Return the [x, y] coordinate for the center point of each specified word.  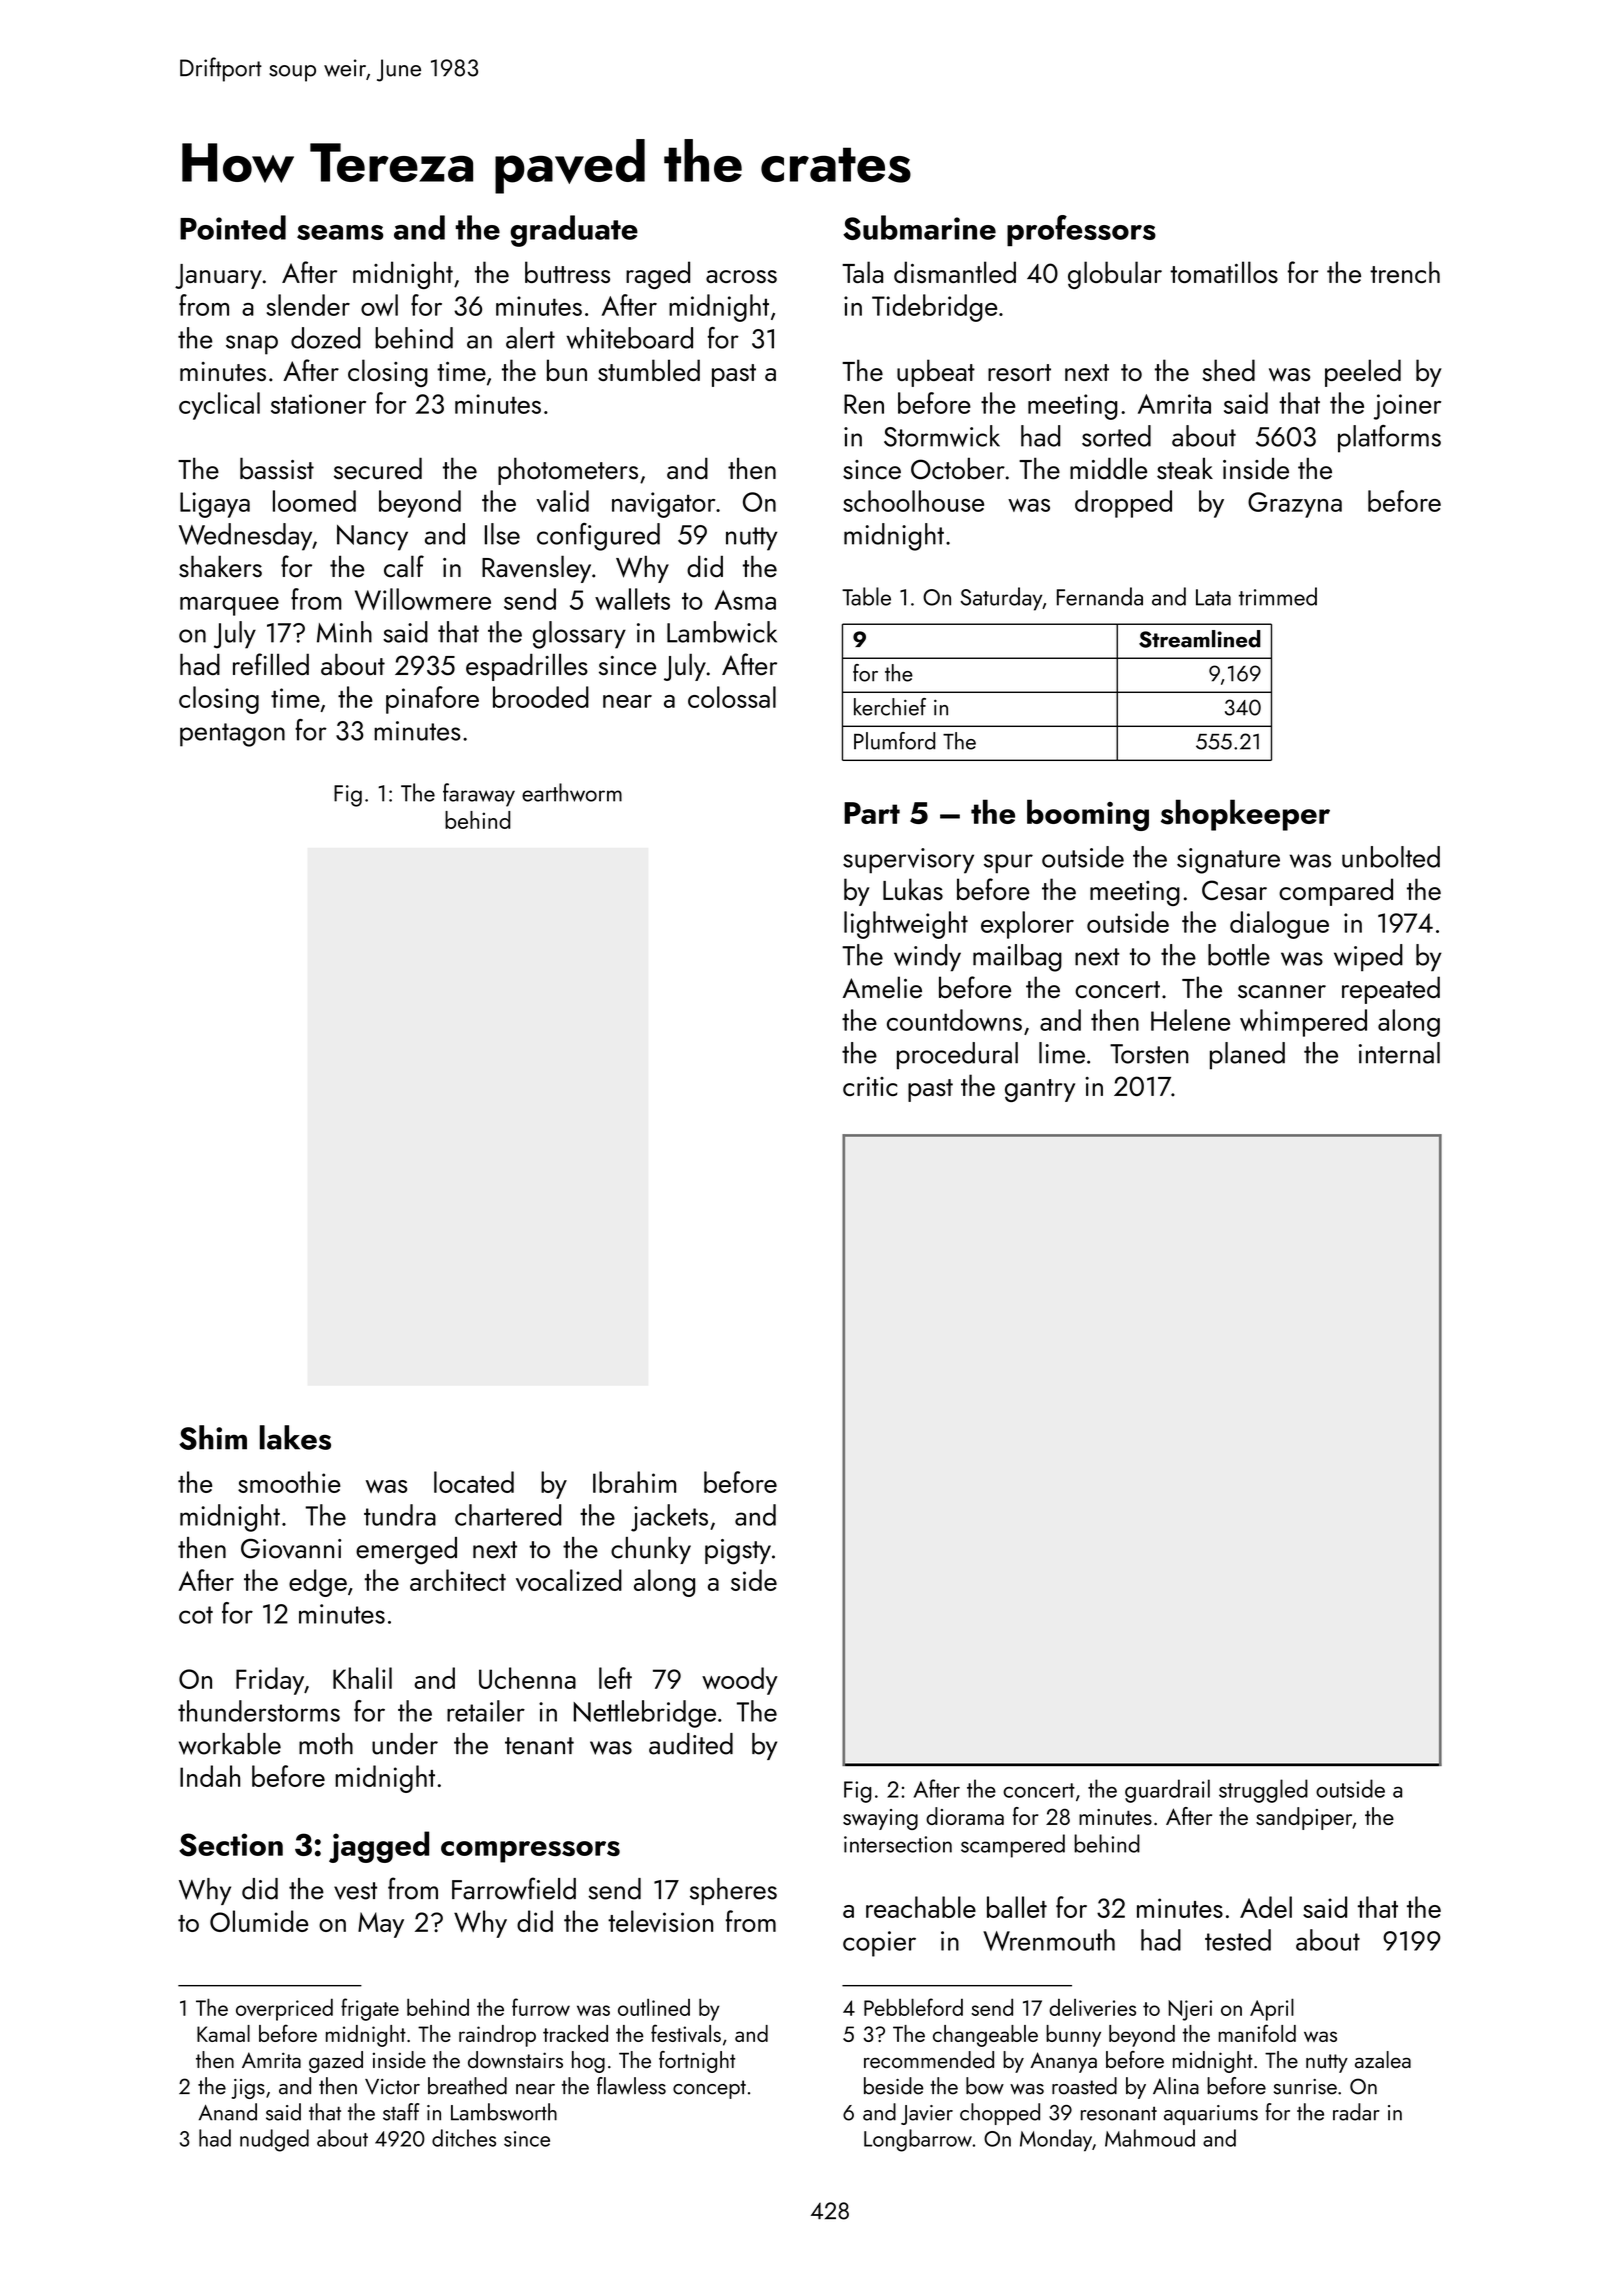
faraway [479, 795]
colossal [732, 697]
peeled [1363, 373]
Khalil [362, 1678]
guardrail [1167, 1791]
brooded [541, 697]
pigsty [738, 1552]
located [474, 1482]
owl [379, 305]
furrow [541, 2007]
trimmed [1278, 596]
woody [740, 1681]
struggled [1263, 1791]
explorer [1027, 925]
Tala [862, 272]
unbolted [1391, 857]
